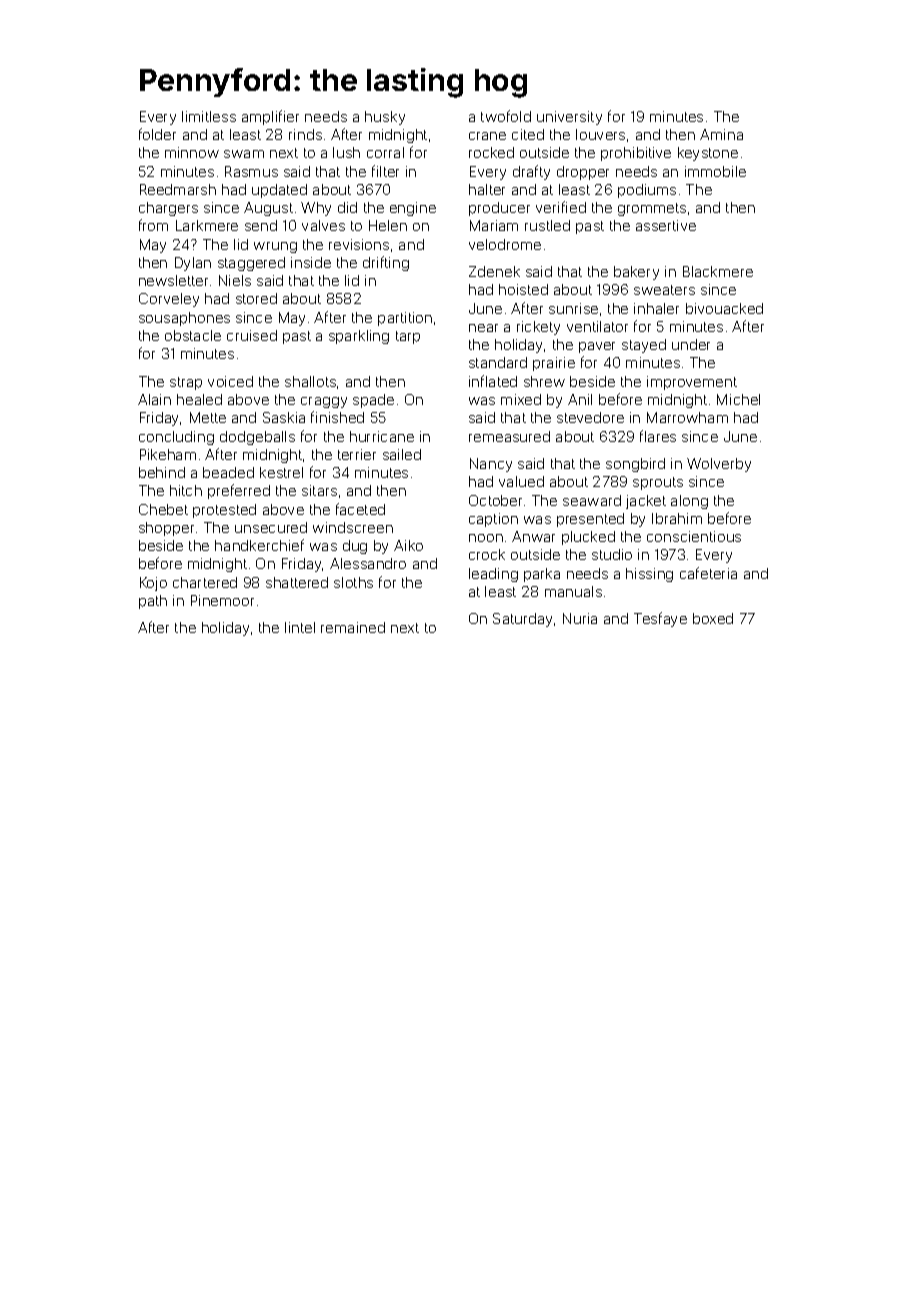  Describe the element at coordinates (691, 344) in the page. I see `under` at that location.
